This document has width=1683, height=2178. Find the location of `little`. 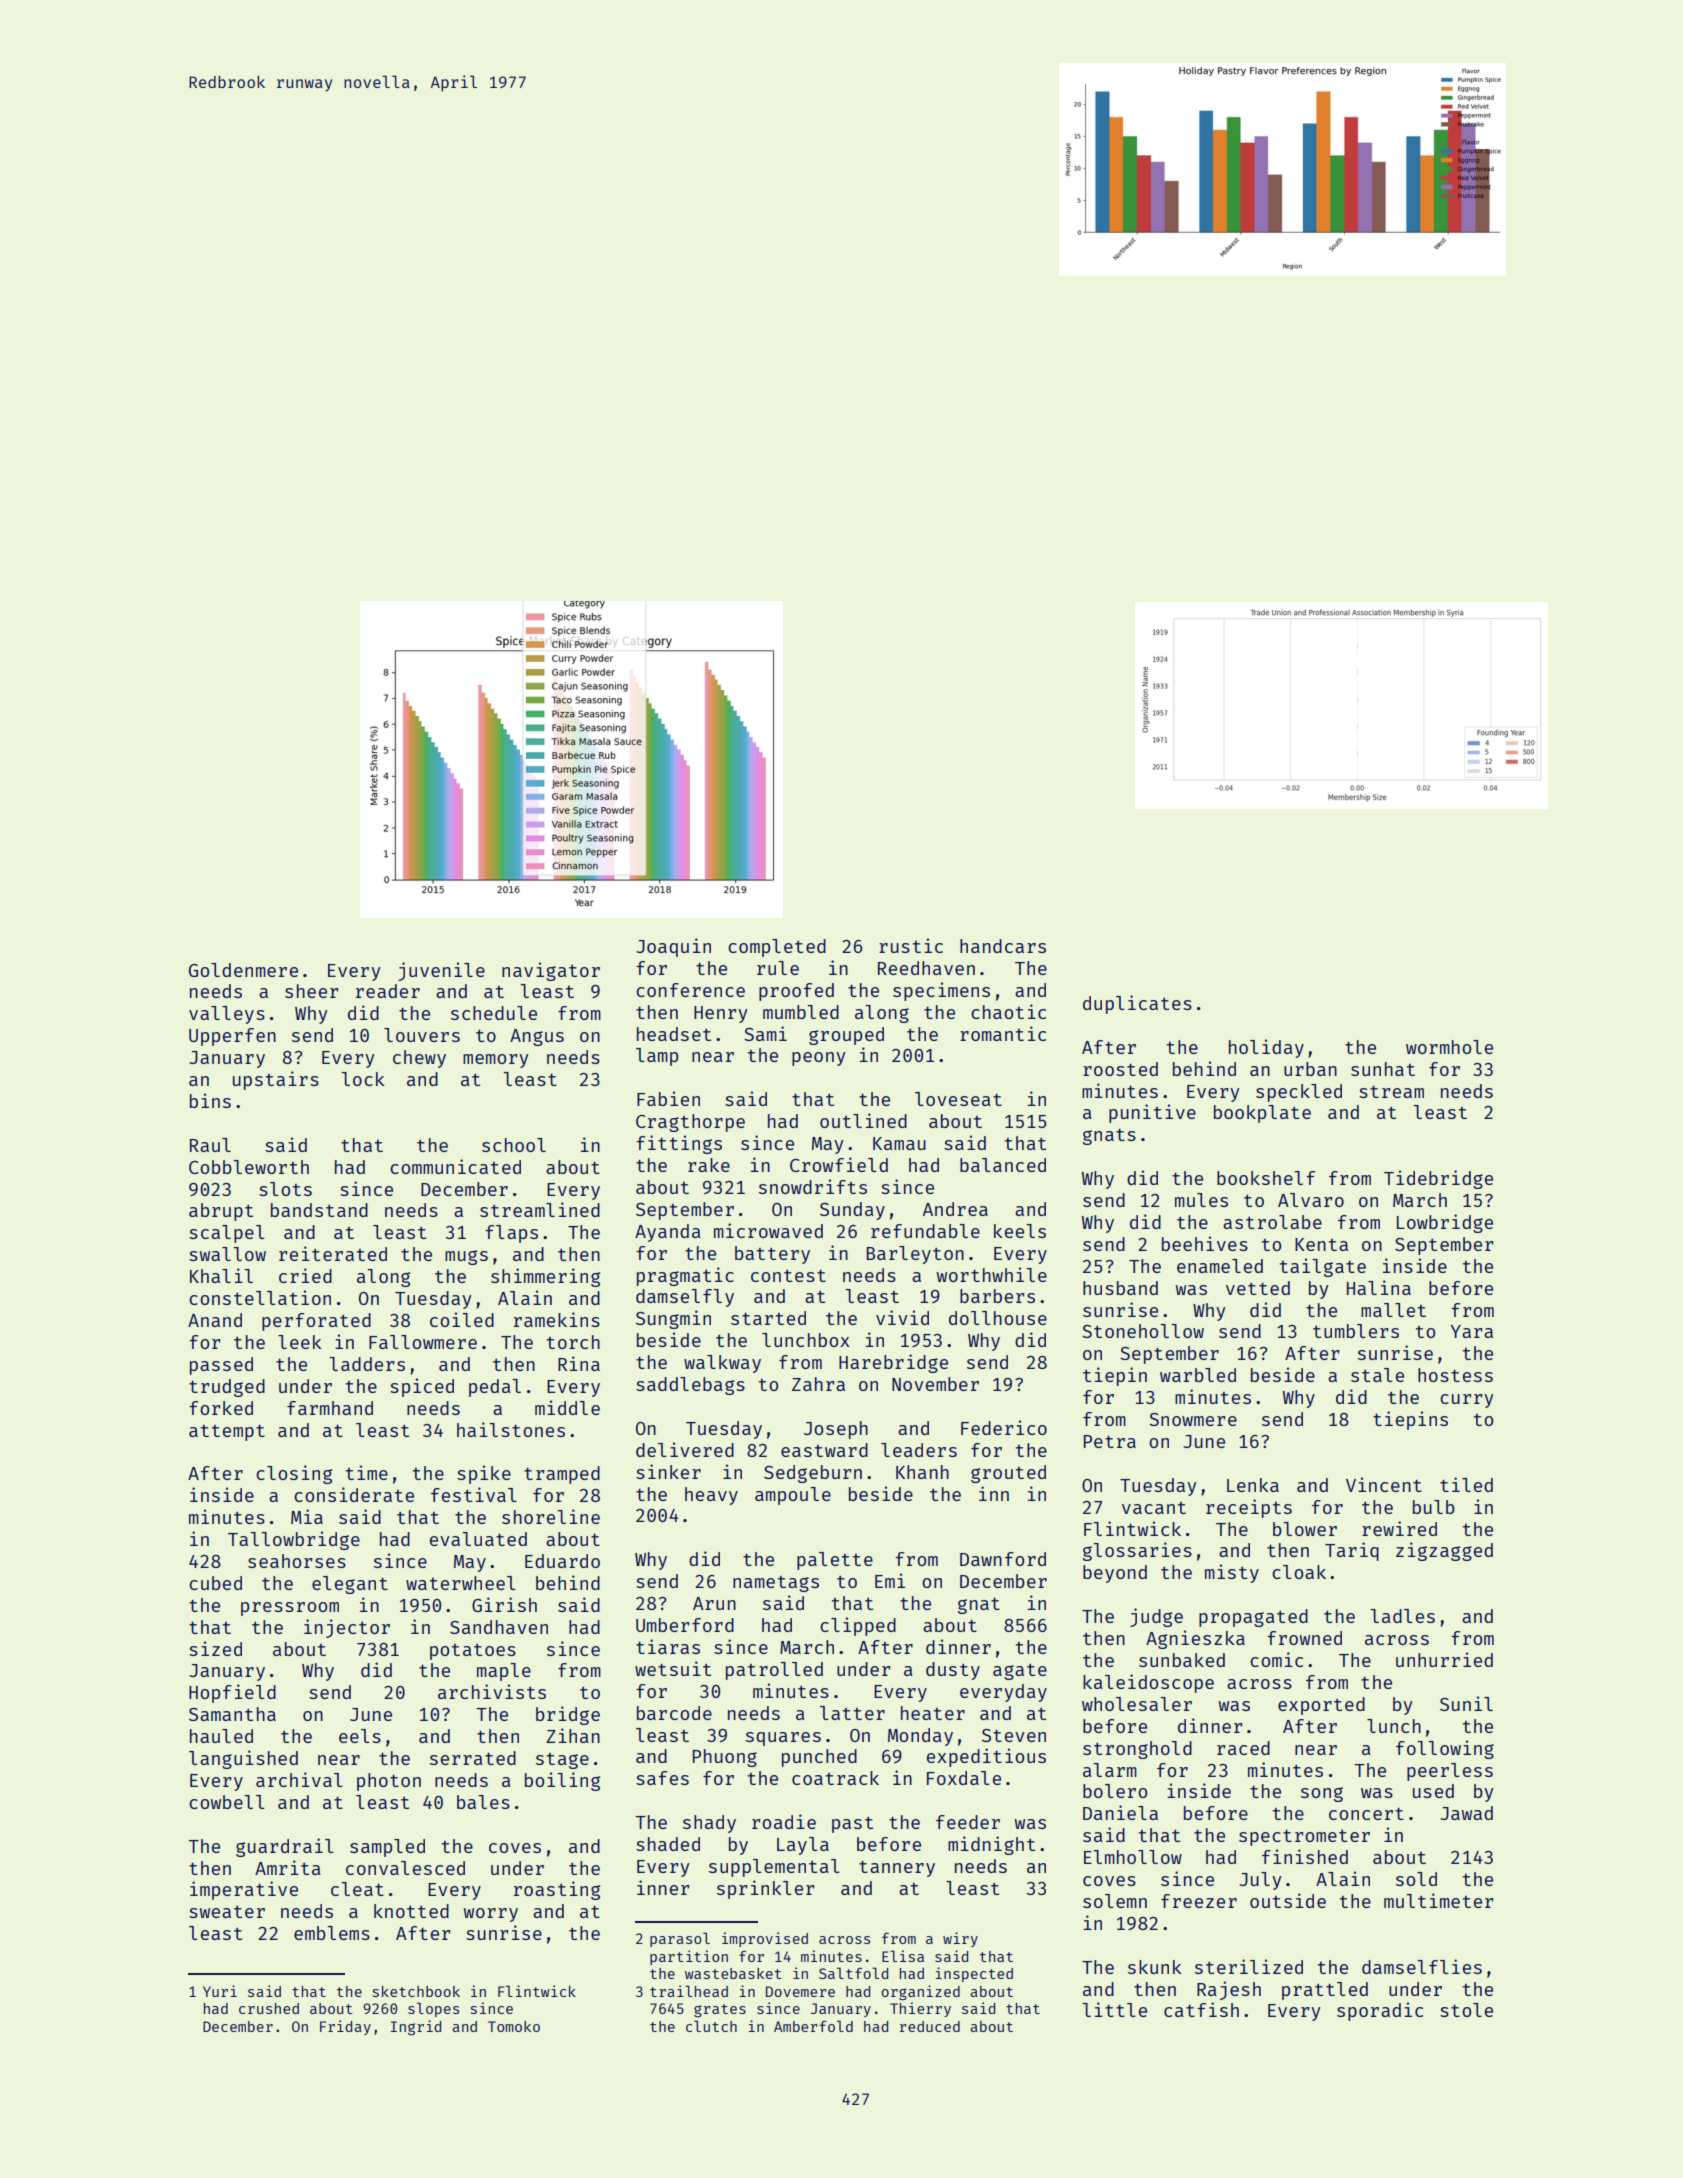

little is located at coordinates (1115, 2009).
